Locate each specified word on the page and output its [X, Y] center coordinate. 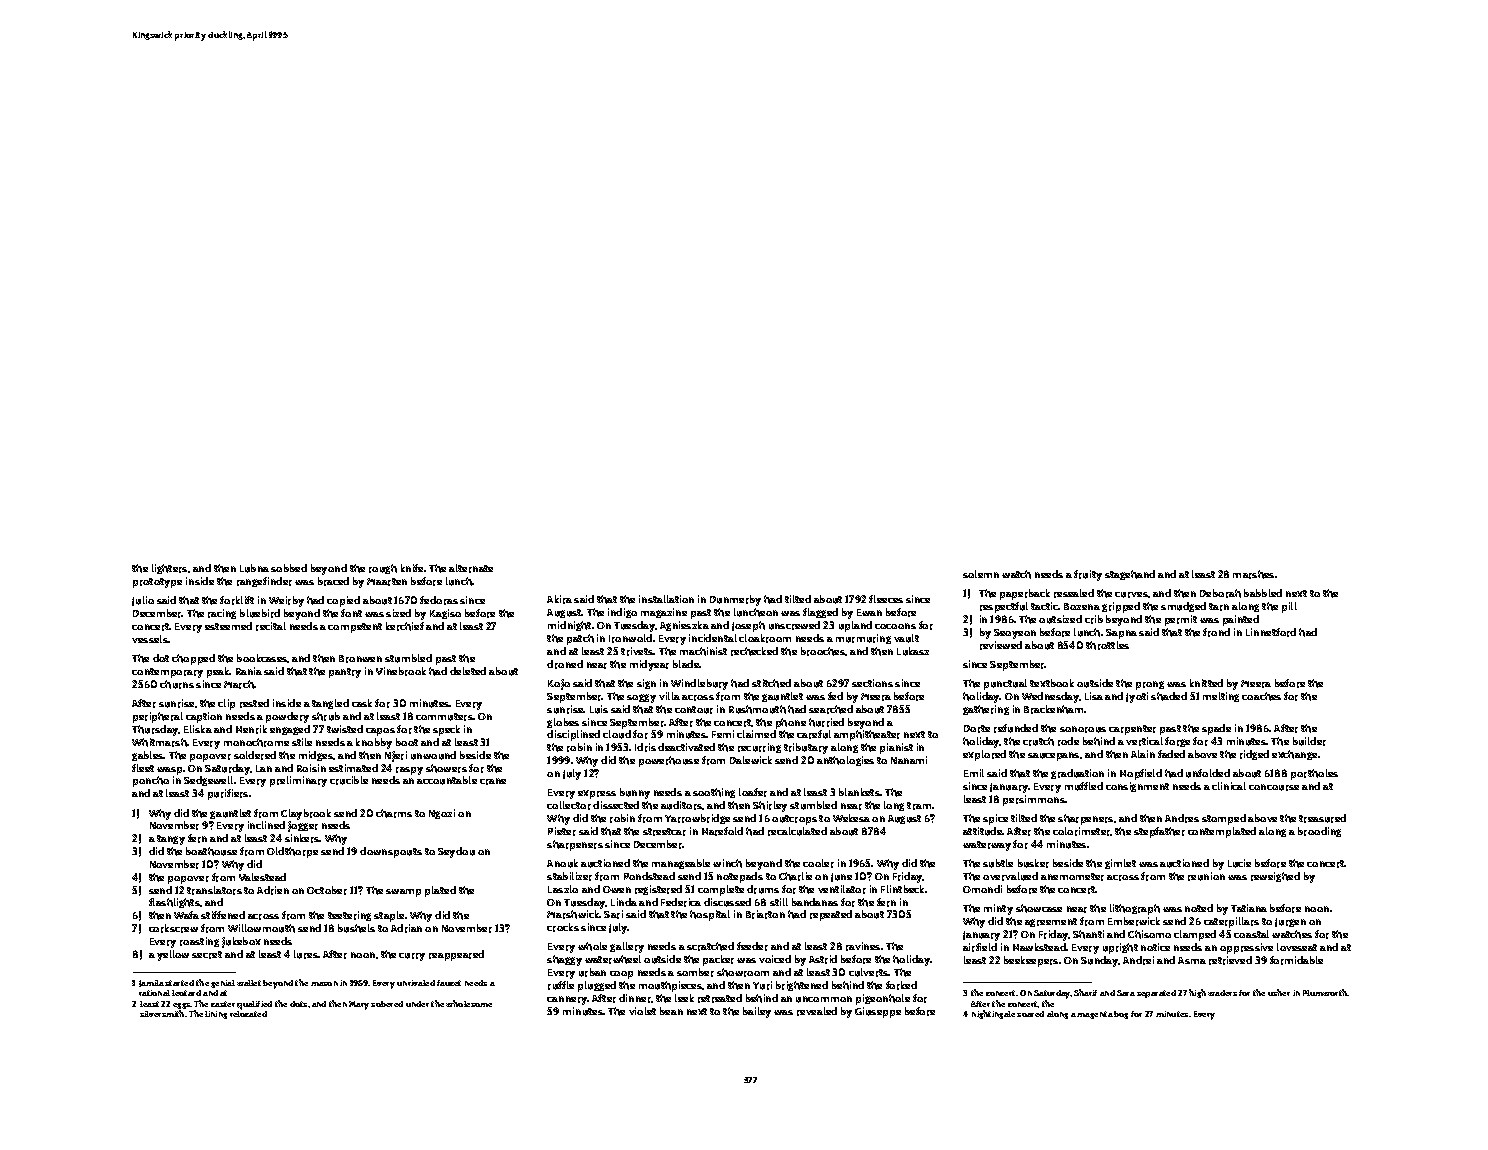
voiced [775, 959]
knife [412, 568]
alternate [471, 568]
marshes [1253, 574]
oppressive [1246, 948]
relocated [248, 1014]
